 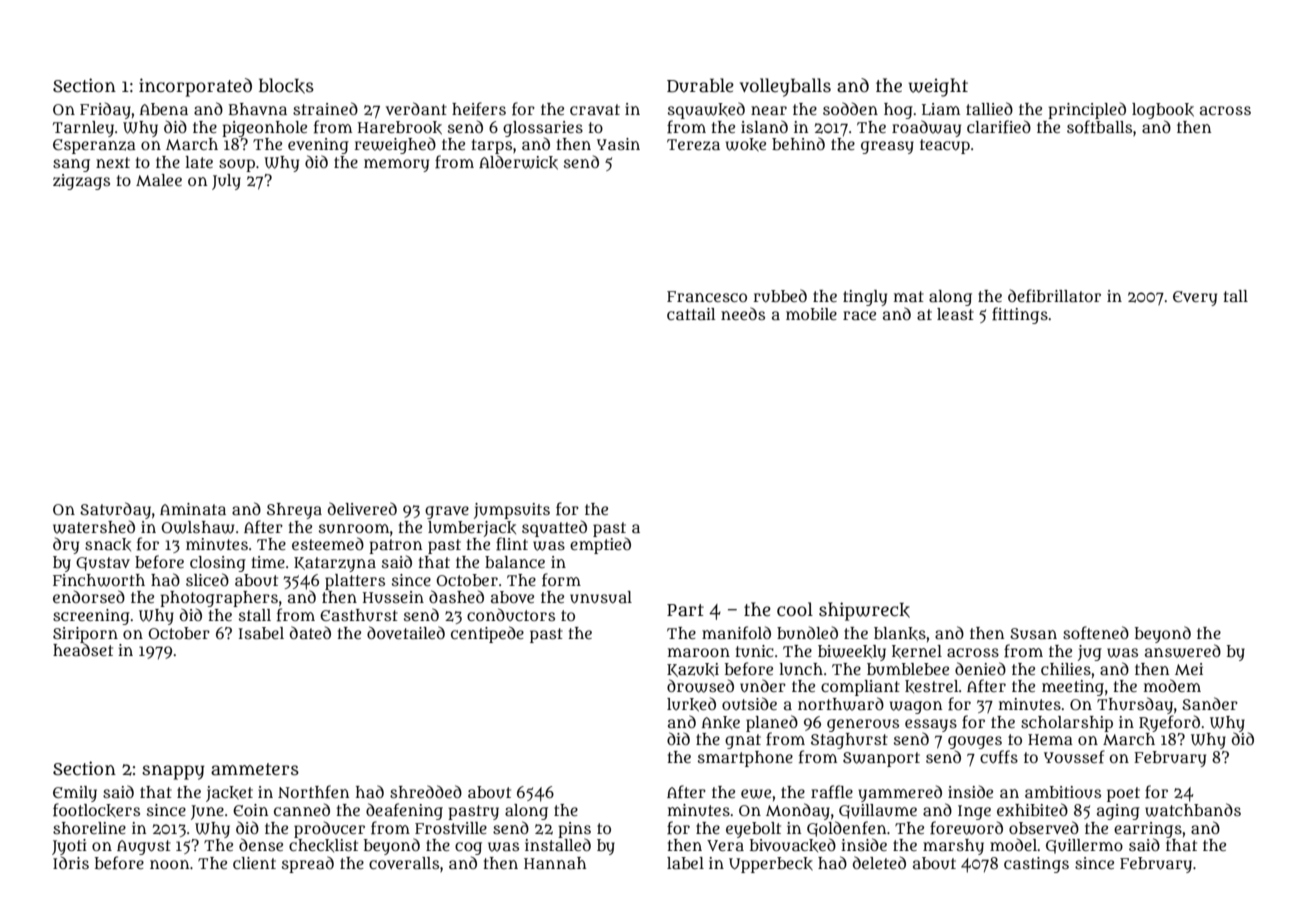 What do you see at coordinates (468, 848) in the screenshot?
I see `cog` at bounding box center [468, 848].
